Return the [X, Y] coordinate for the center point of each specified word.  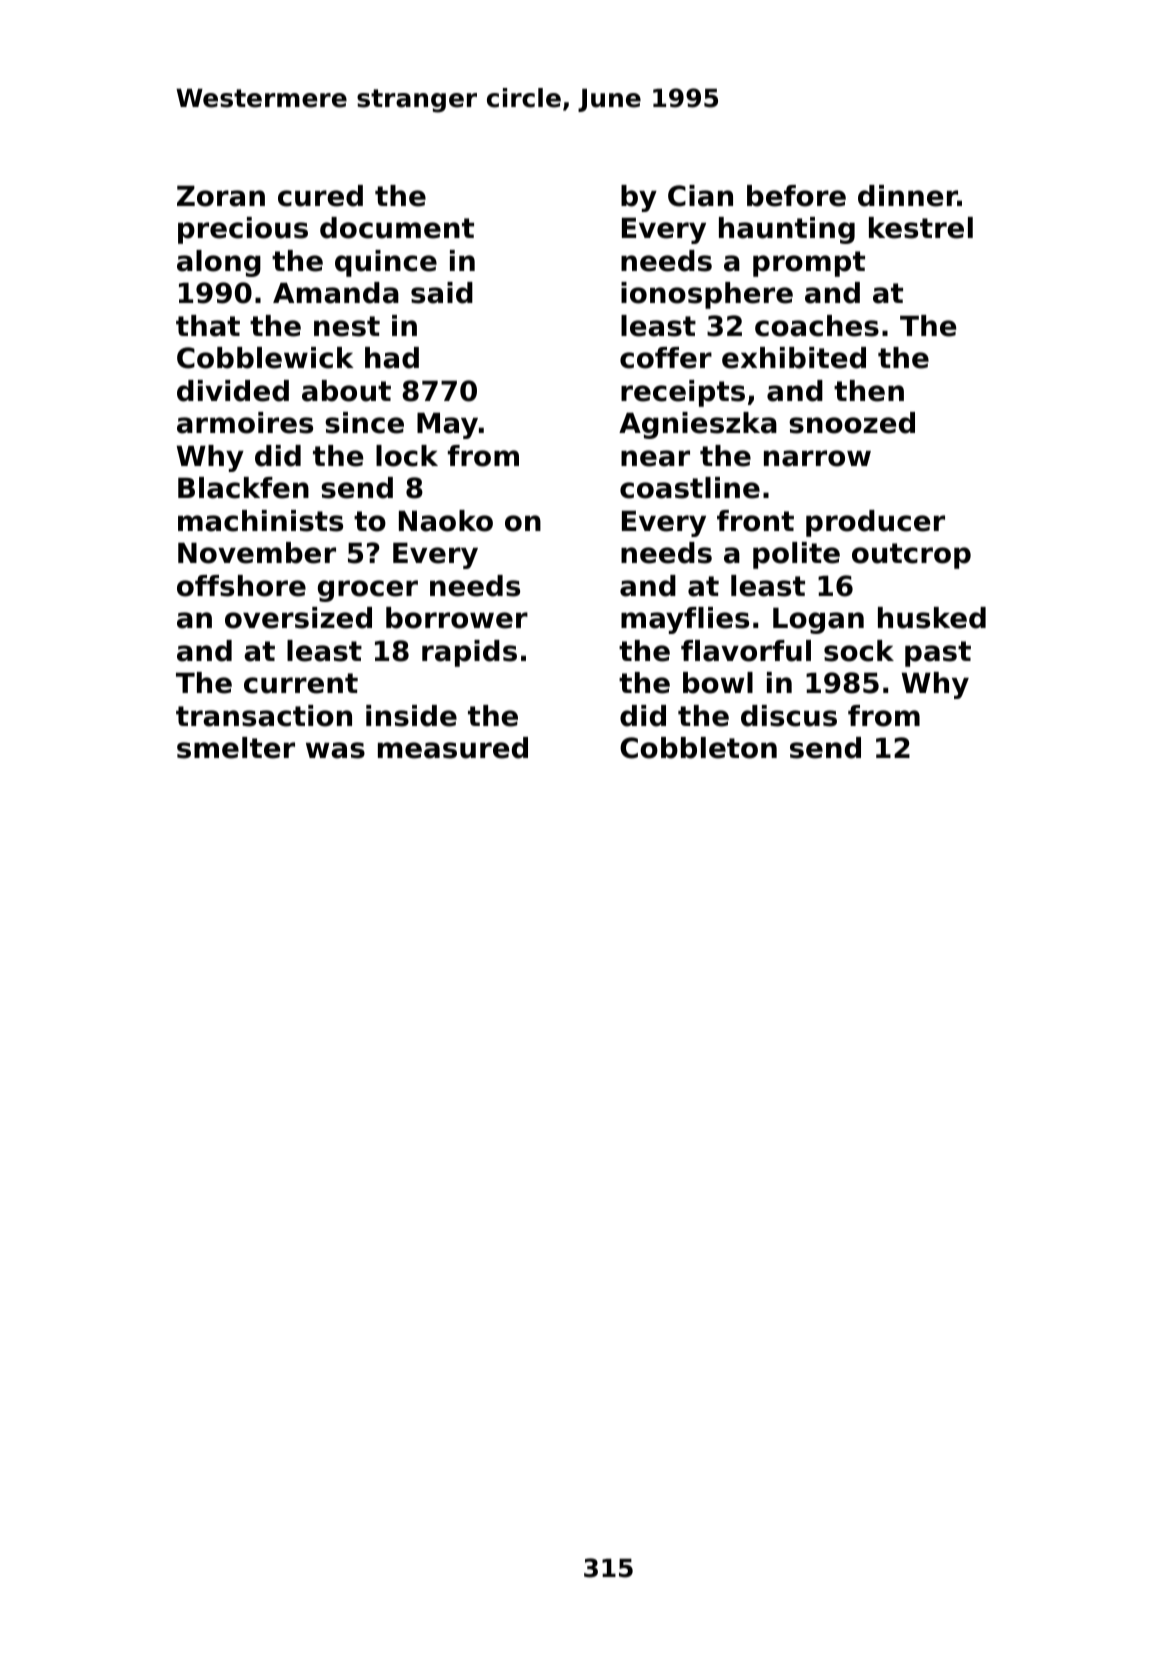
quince [386, 263]
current [301, 683]
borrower [457, 618]
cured [320, 196]
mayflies [685, 620]
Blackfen [243, 488]
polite [796, 555]
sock [859, 651]
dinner [908, 196]
